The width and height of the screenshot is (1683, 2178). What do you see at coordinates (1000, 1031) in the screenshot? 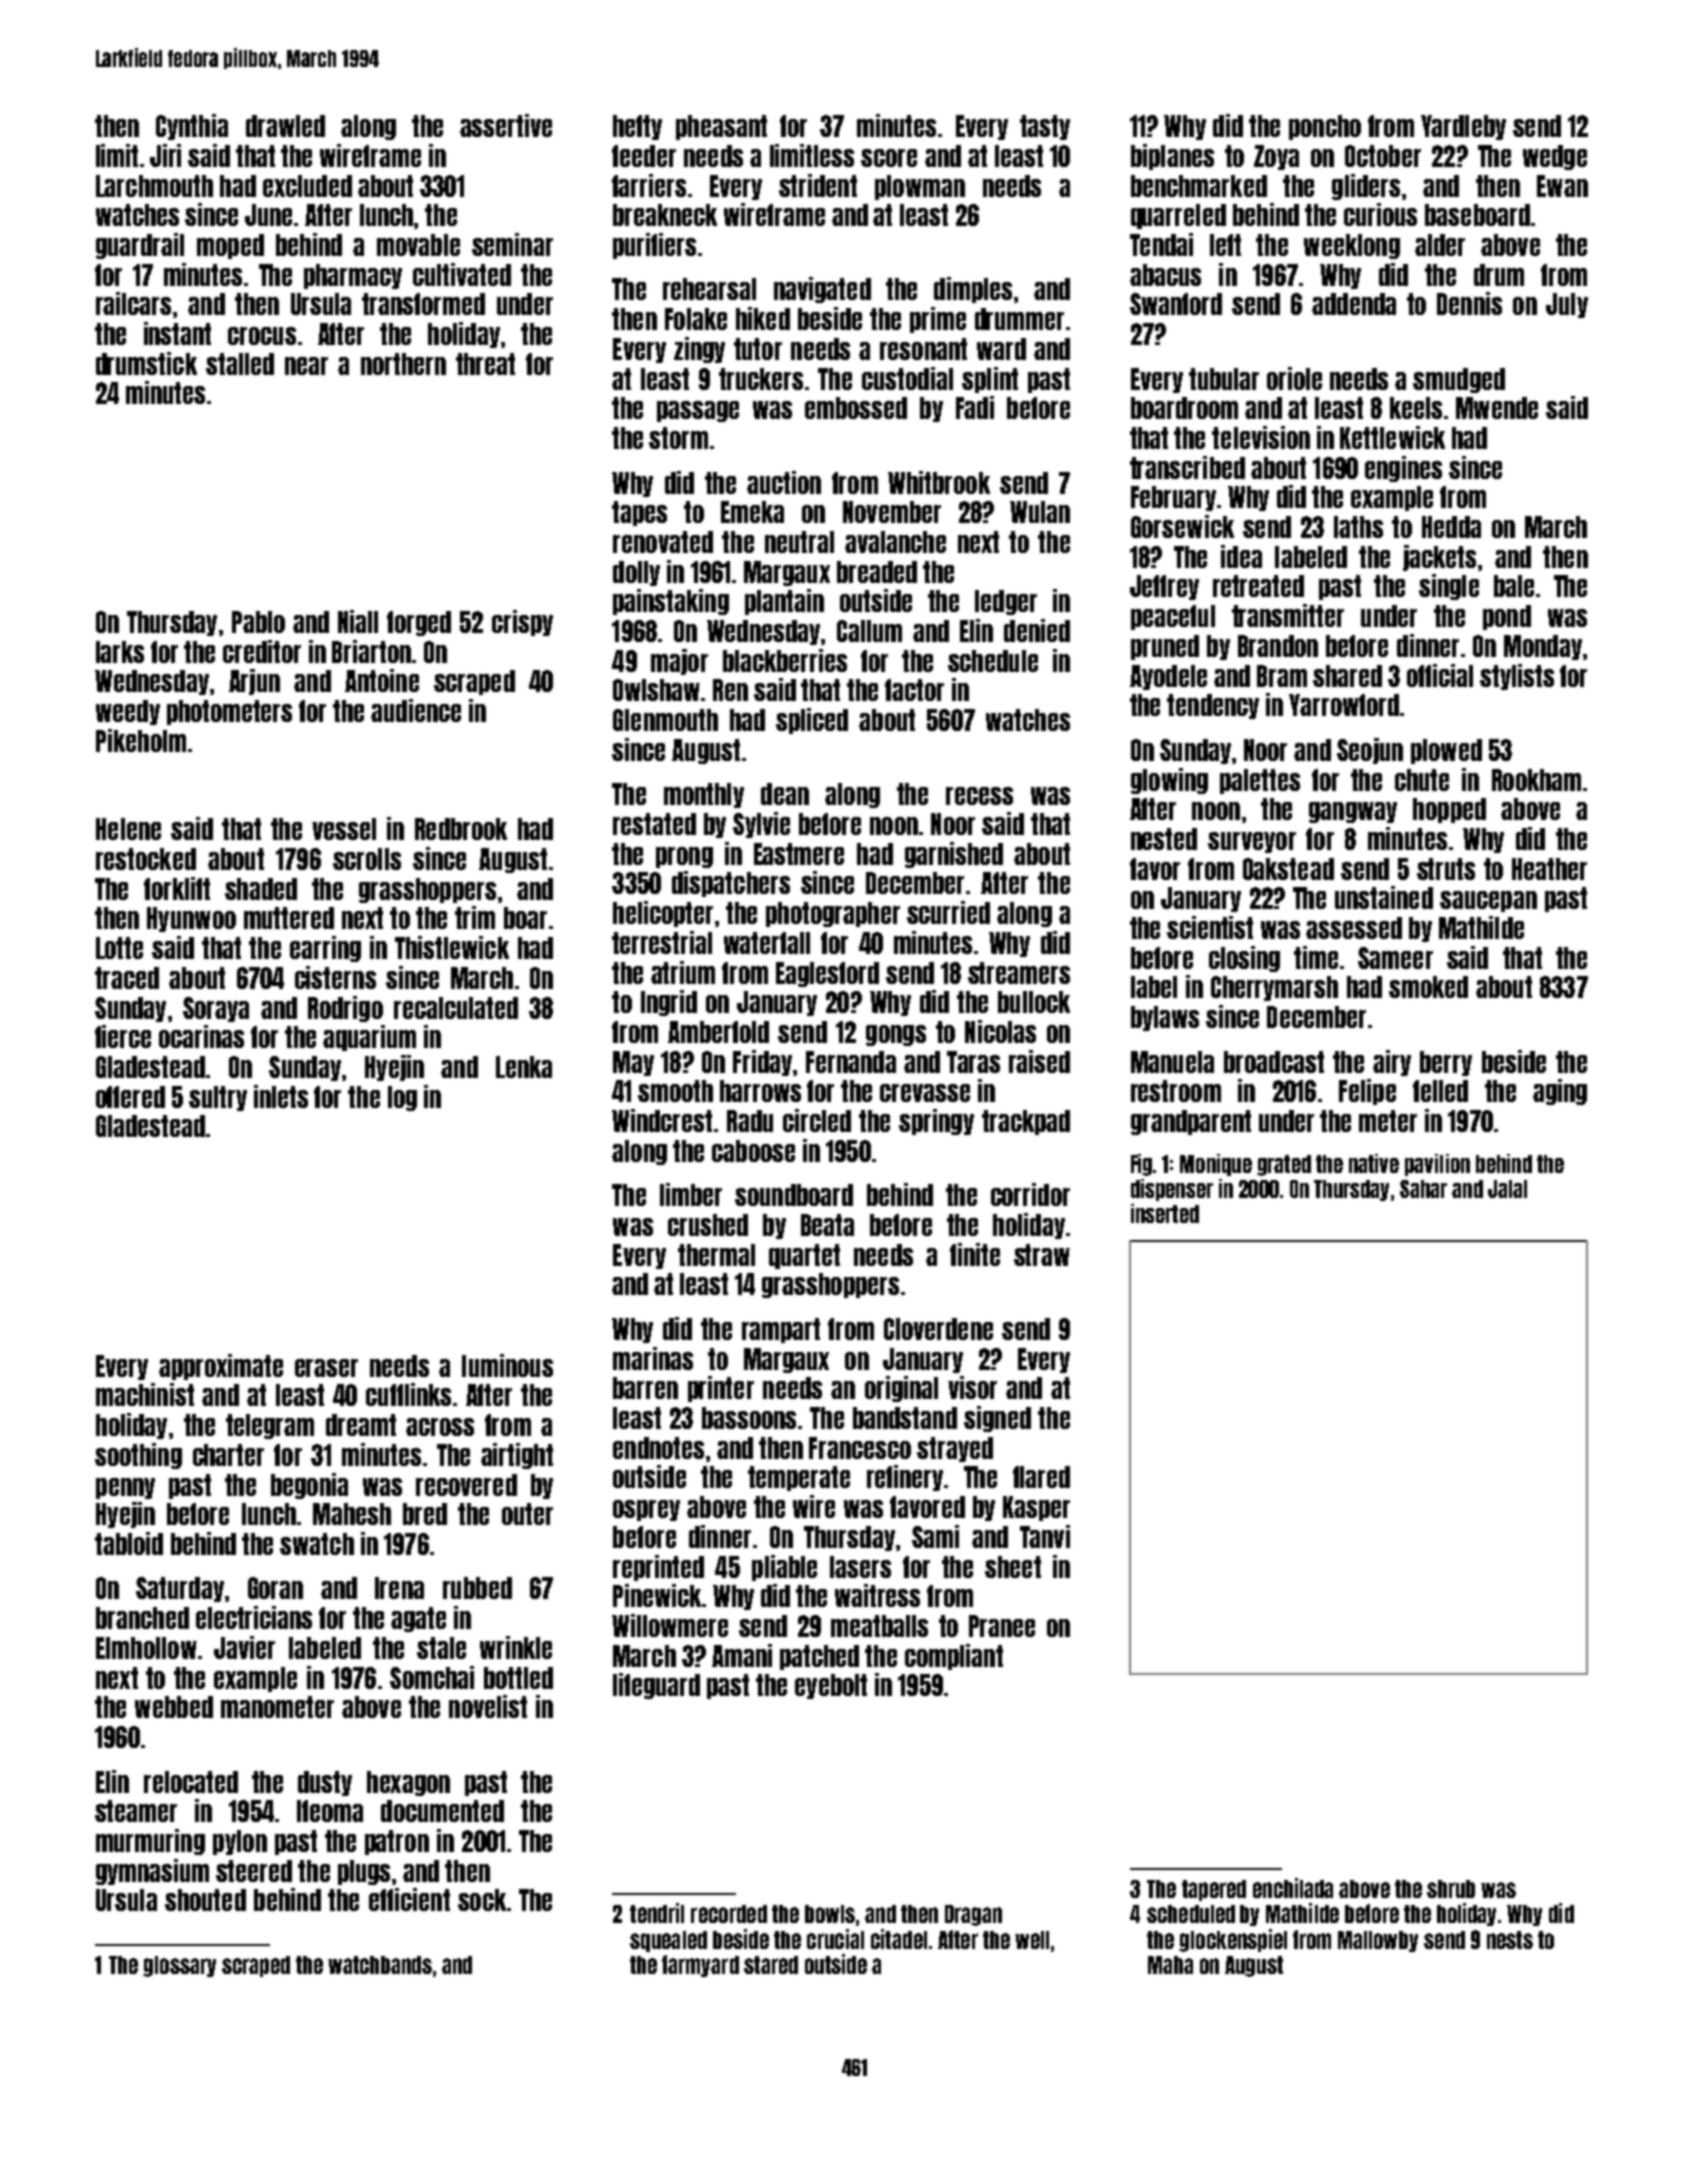
I see `Nicolas` at bounding box center [1000, 1031].
